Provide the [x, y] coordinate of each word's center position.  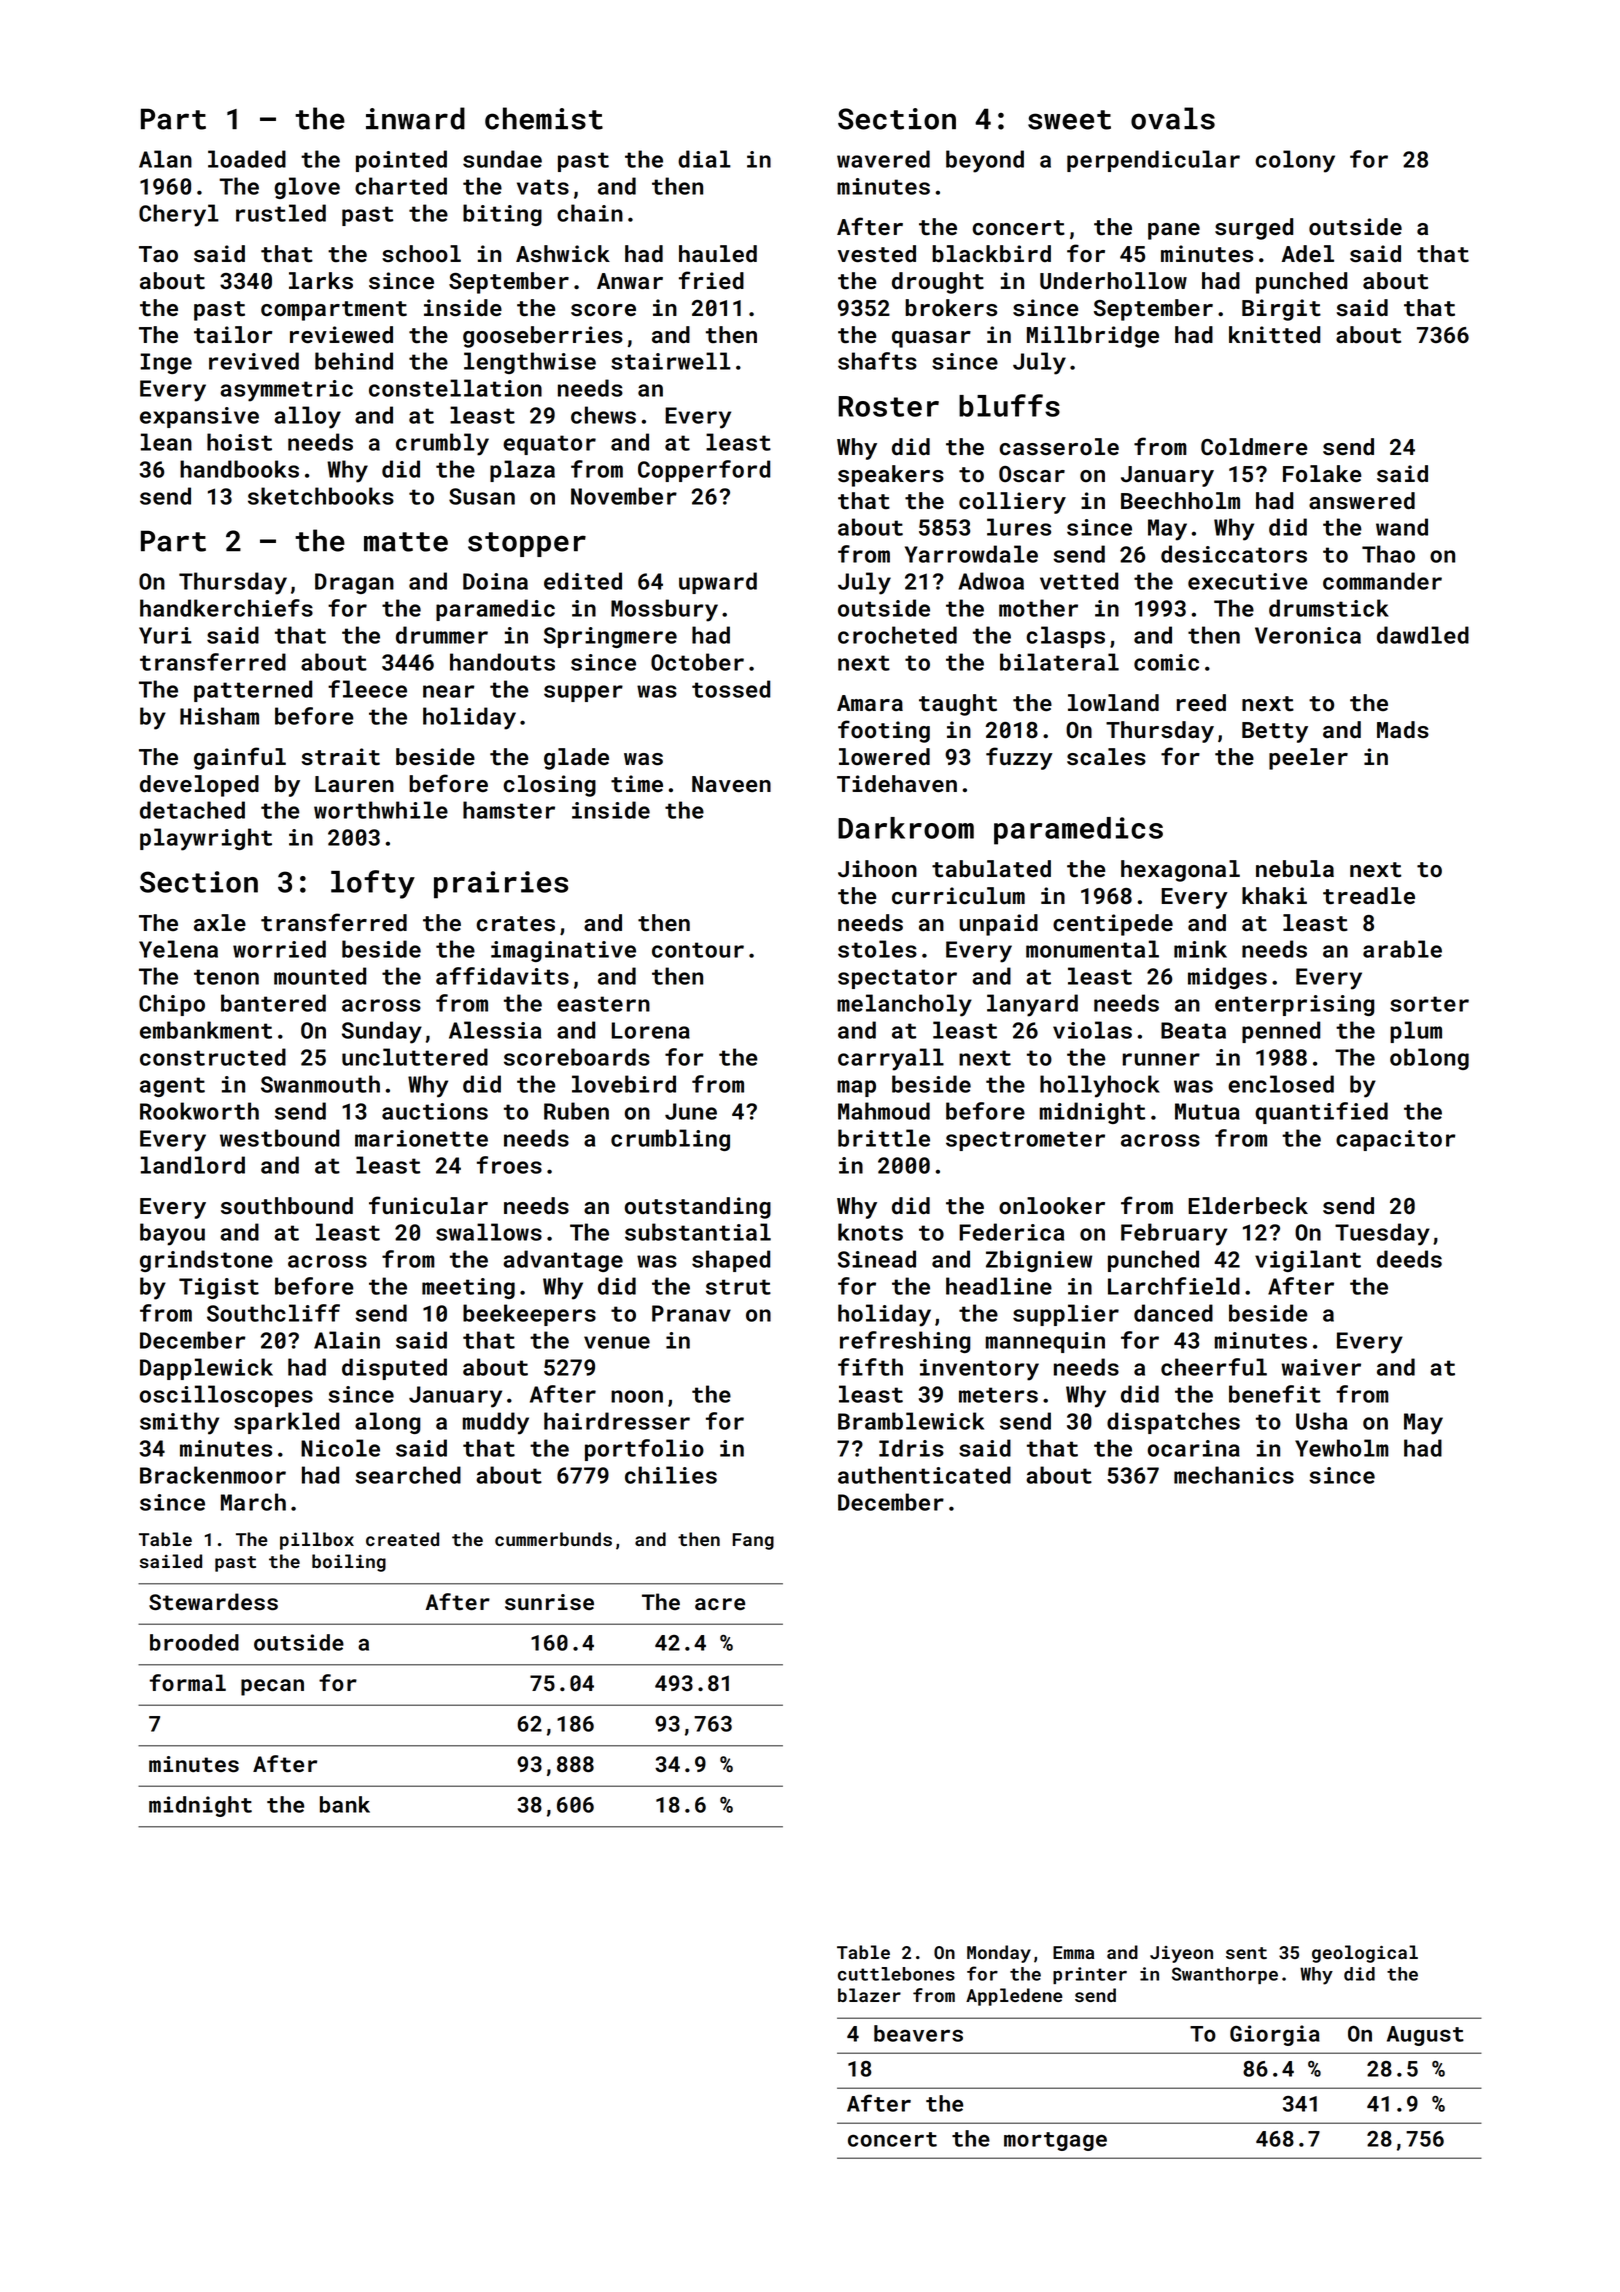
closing [549, 786]
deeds [1409, 1259]
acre [720, 1604]
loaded [247, 159]
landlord [193, 1165]
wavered [883, 159]
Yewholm [1342, 1448]
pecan [272, 1687]
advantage [563, 1261]
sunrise [549, 1602]
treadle [1369, 896]
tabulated [991, 869]
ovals [1173, 118]
